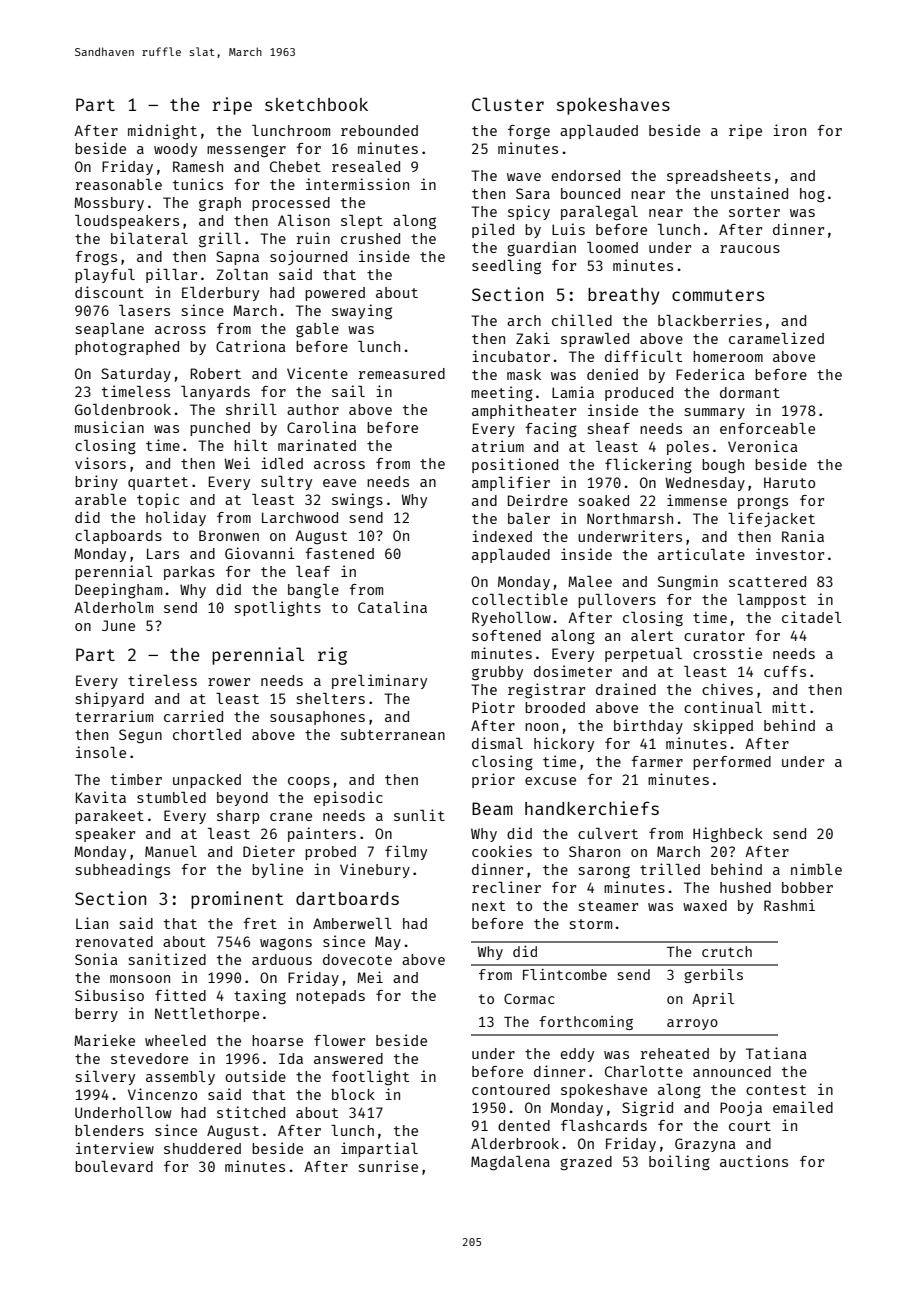 The image size is (924, 1308). I want to click on forge, so click(529, 132).
